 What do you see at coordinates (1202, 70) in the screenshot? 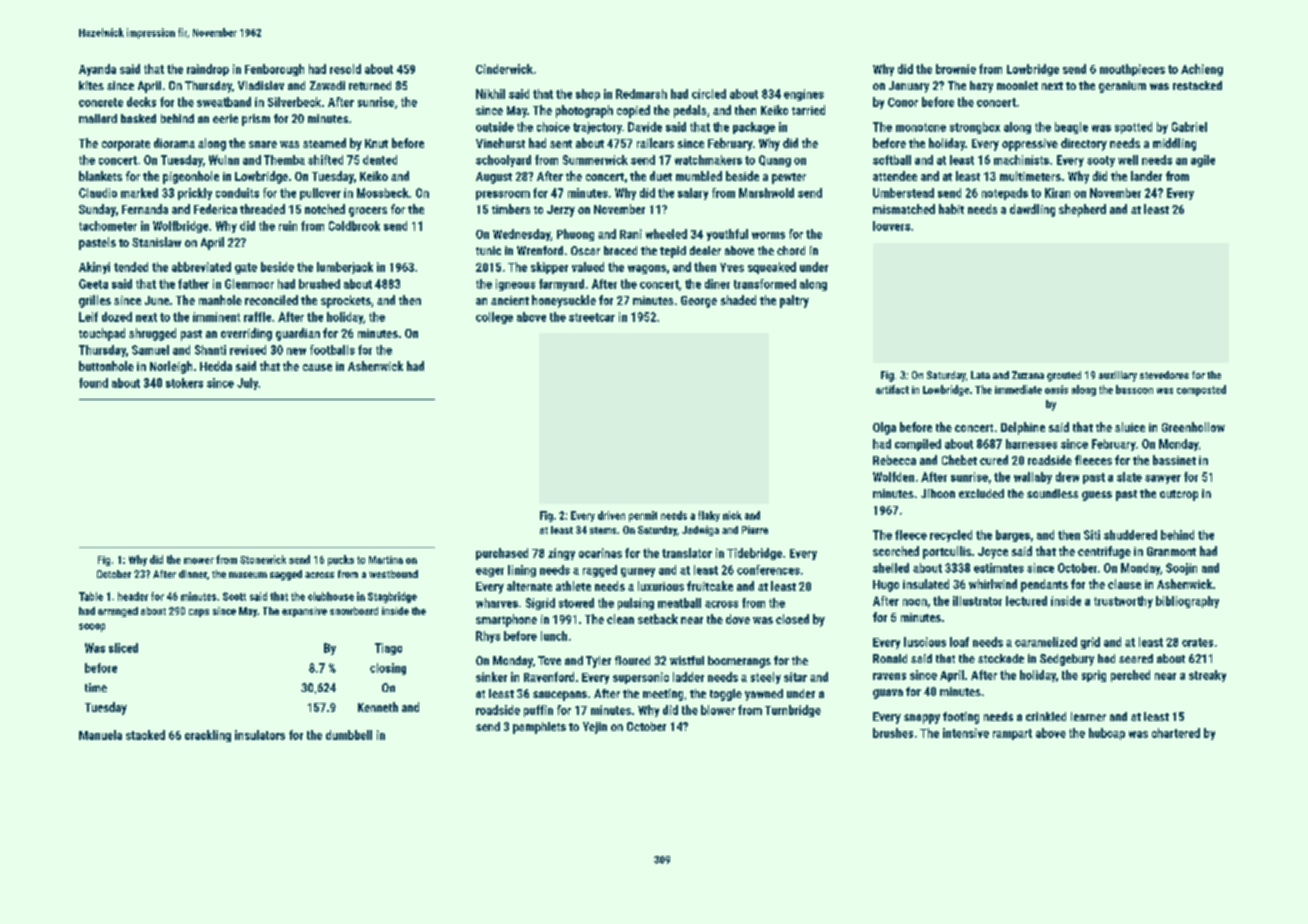
I see `Achieng` at bounding box center [1202, 70].
